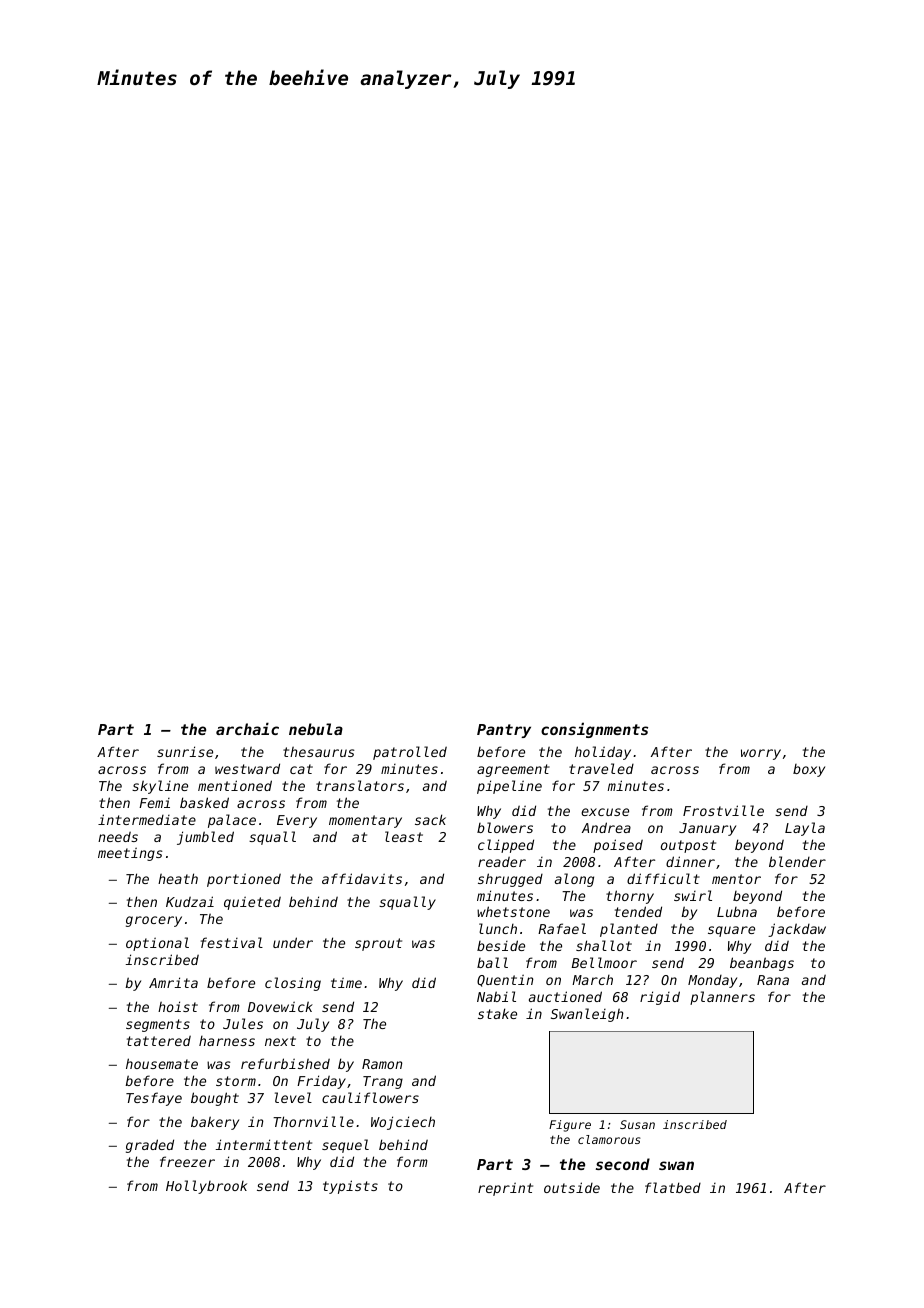 The image size is (924, 1308). What do you see at coordinates (206, 1187) in the document?
I see `Hollybrook` at bounding box center [206, 1187].
